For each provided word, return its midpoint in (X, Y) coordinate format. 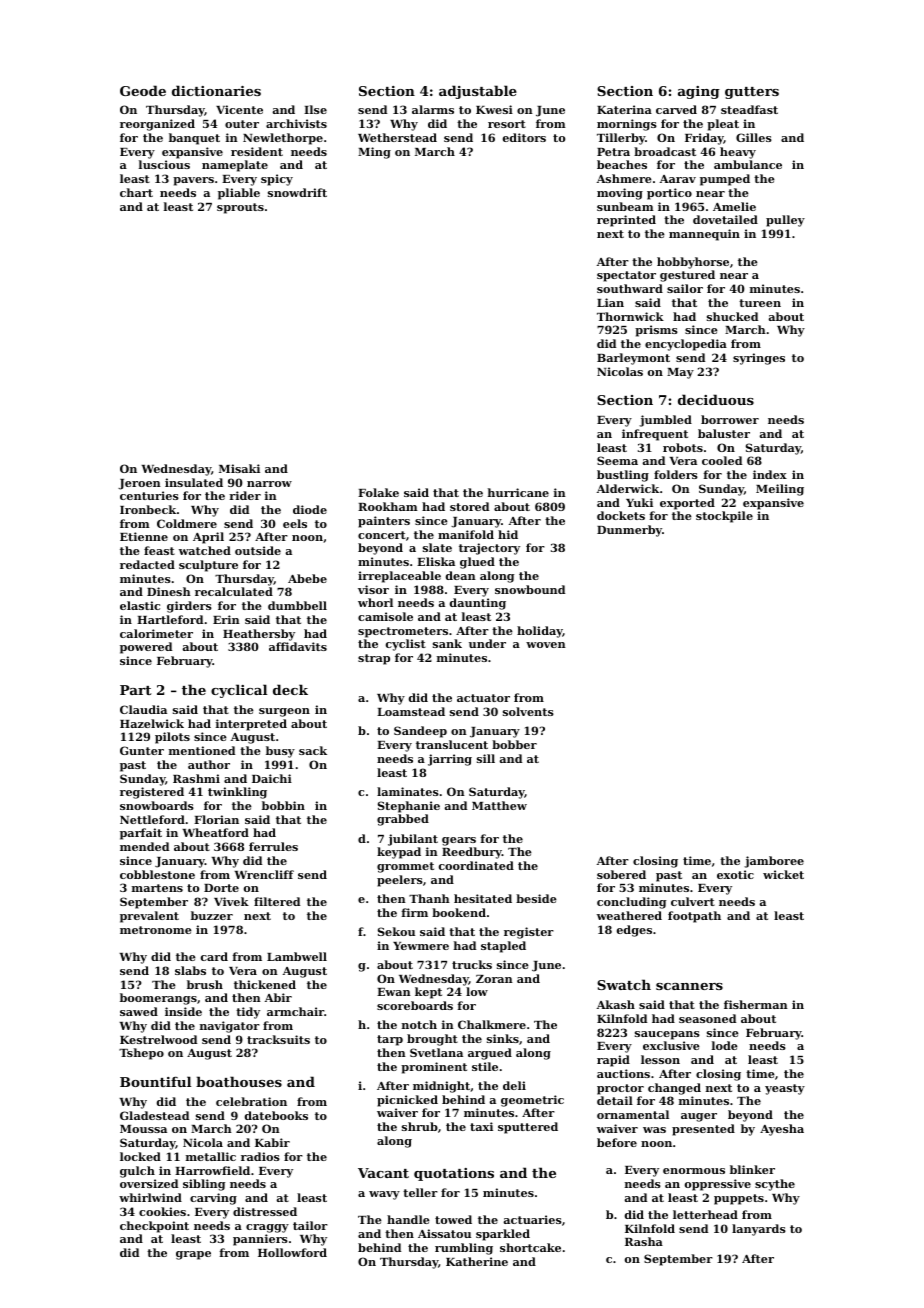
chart (136, 192)
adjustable (478, 92)
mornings (627, 125)
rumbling (464, 1249)
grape (193, 1255)
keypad (399, 853)
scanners (689, 986)
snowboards (157, 805)
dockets (621, 515)
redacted (147, 564)
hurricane (518, 492)
